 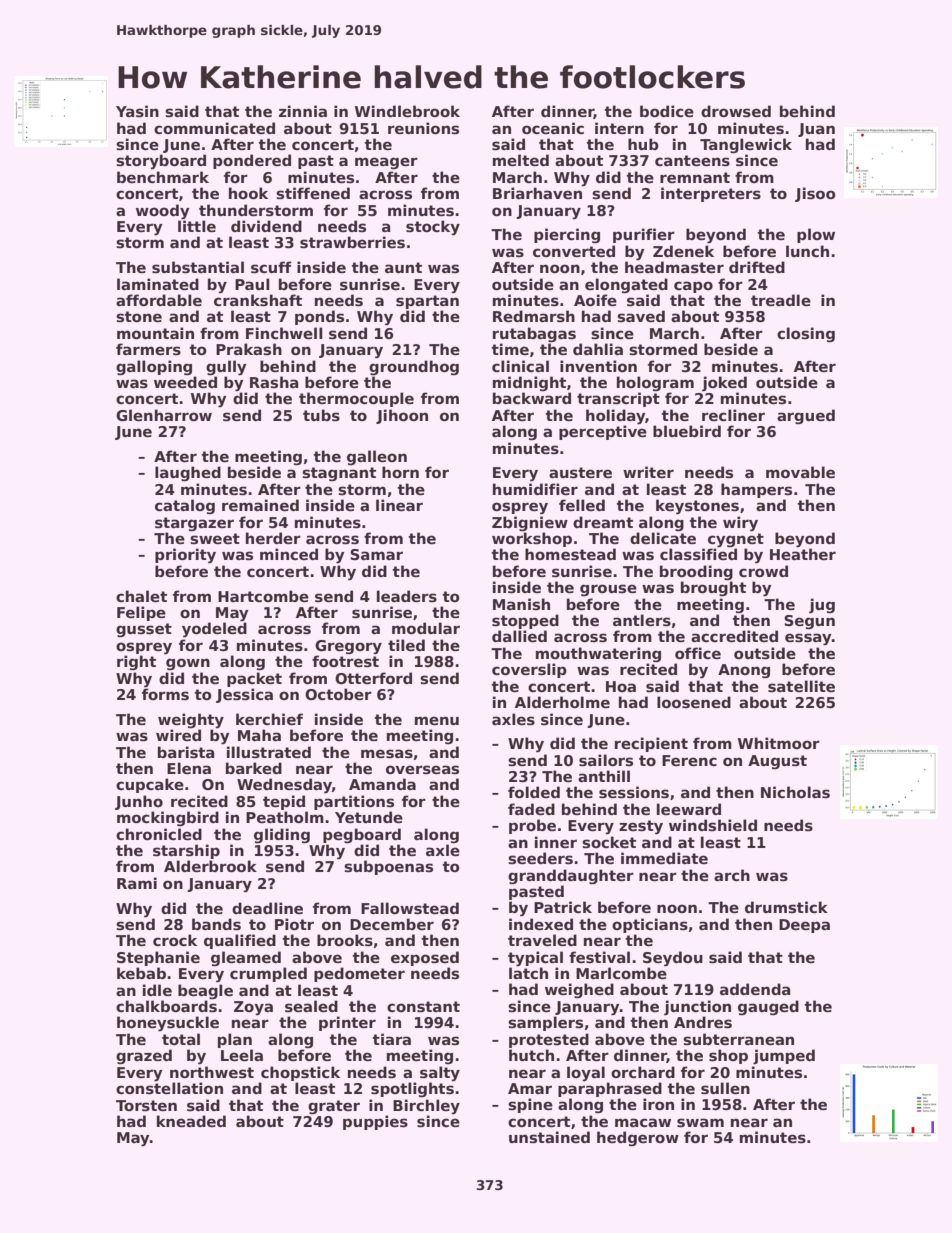 What do you see at coordinates (244, 695) in the screenshot?
I see `Jessica` at bounding box center [244, 695].
